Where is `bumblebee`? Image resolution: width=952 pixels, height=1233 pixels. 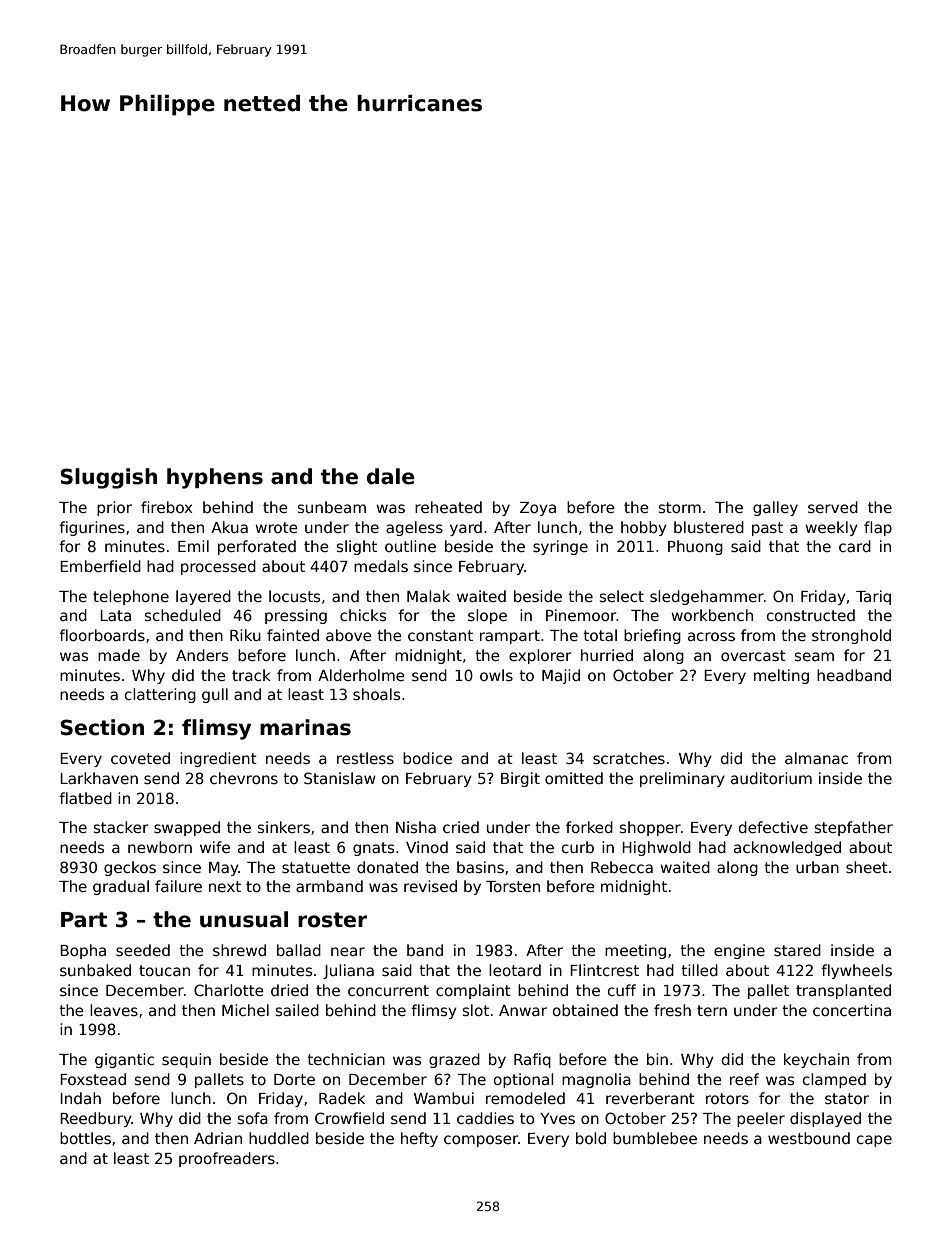 bumblebee is located at coordinates (655, 1138).
